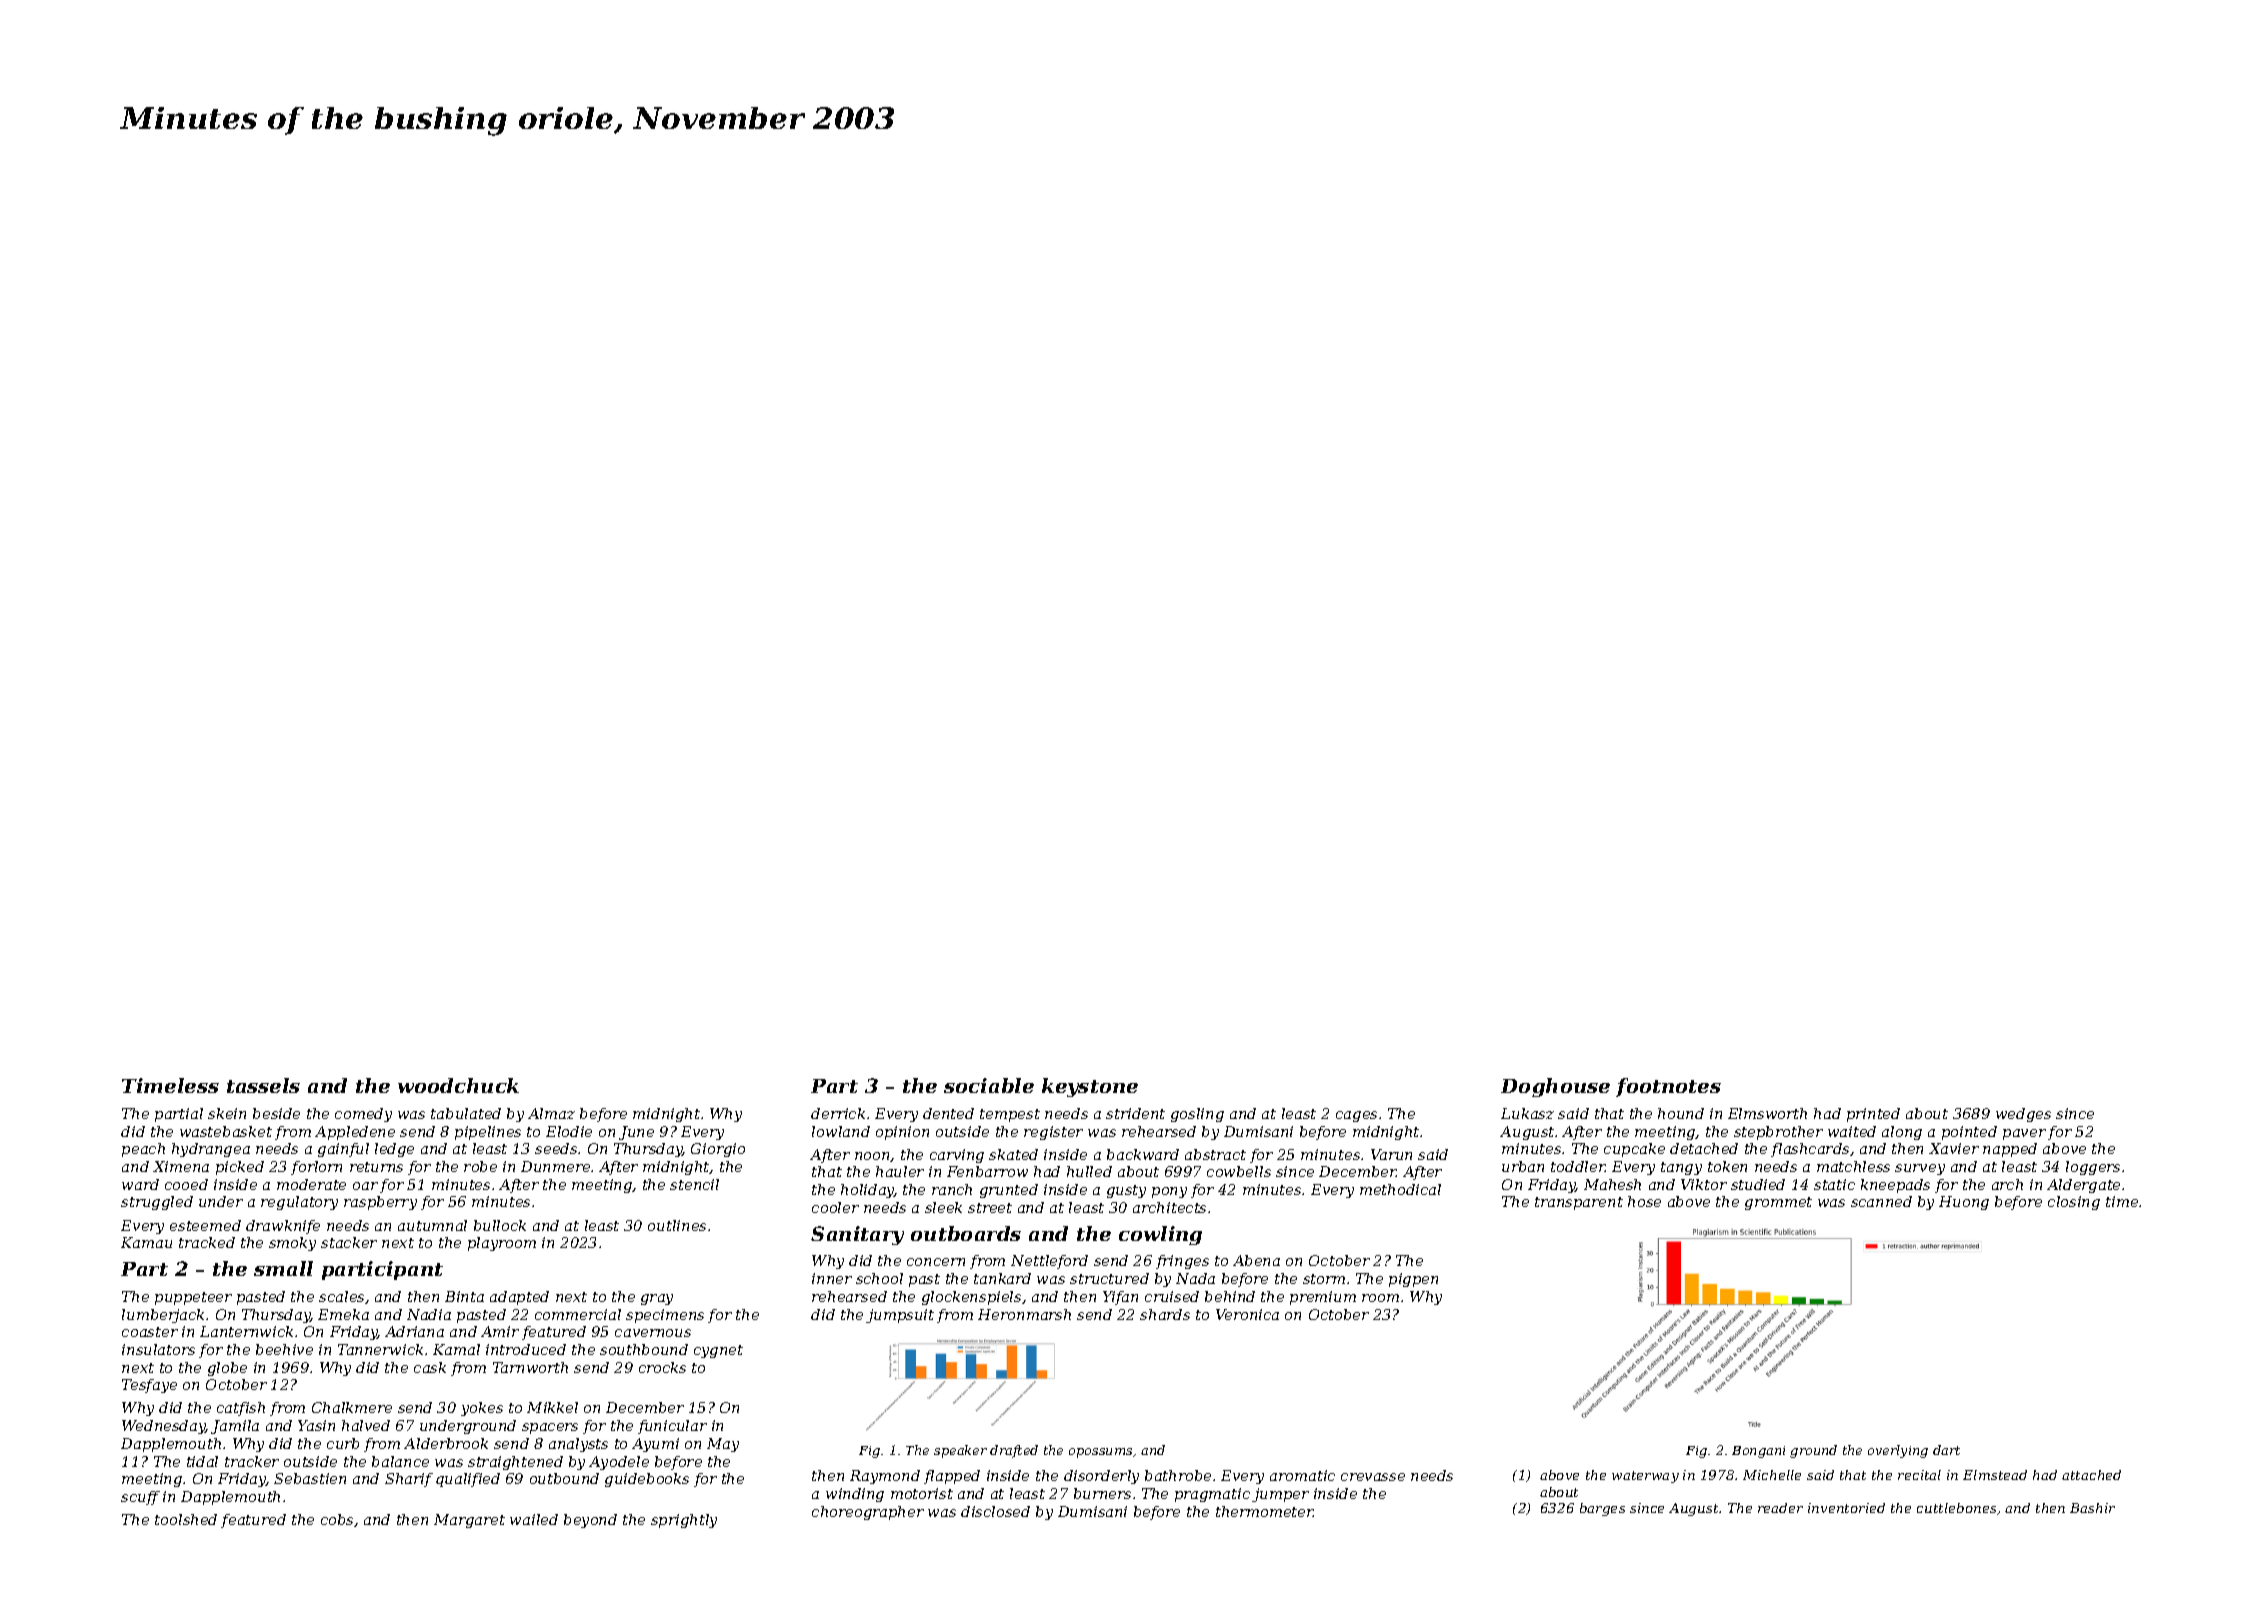 Image resolution: width=2267 pixels, height=1603 pixels. Describe the element at coordinates (1400, 1189) in the document. I see `methodical` at that location.
